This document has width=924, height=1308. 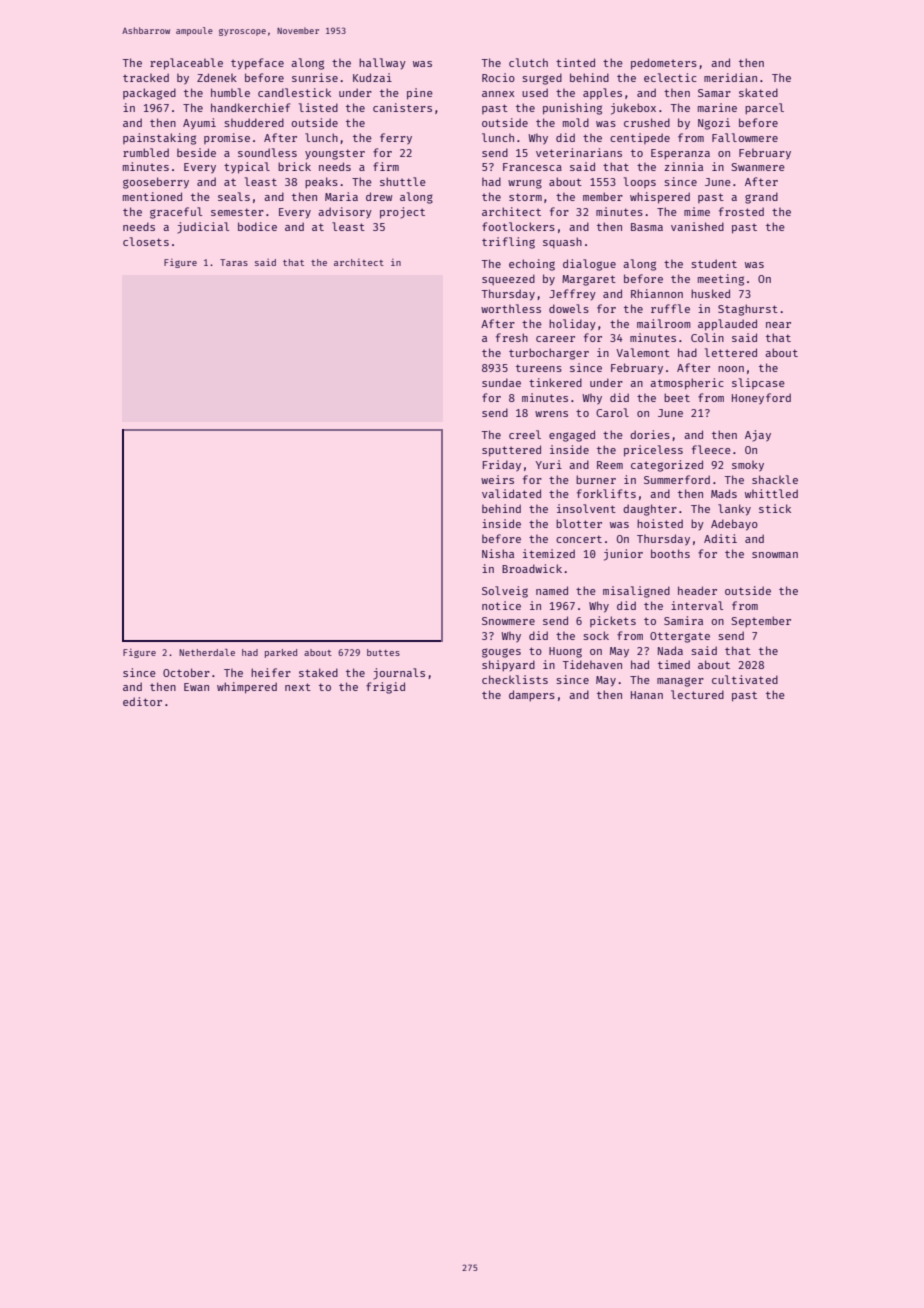 What do you see at coordinates (518, 226) in the document?
I see `footlockers` at bounding box center [518, 226].
